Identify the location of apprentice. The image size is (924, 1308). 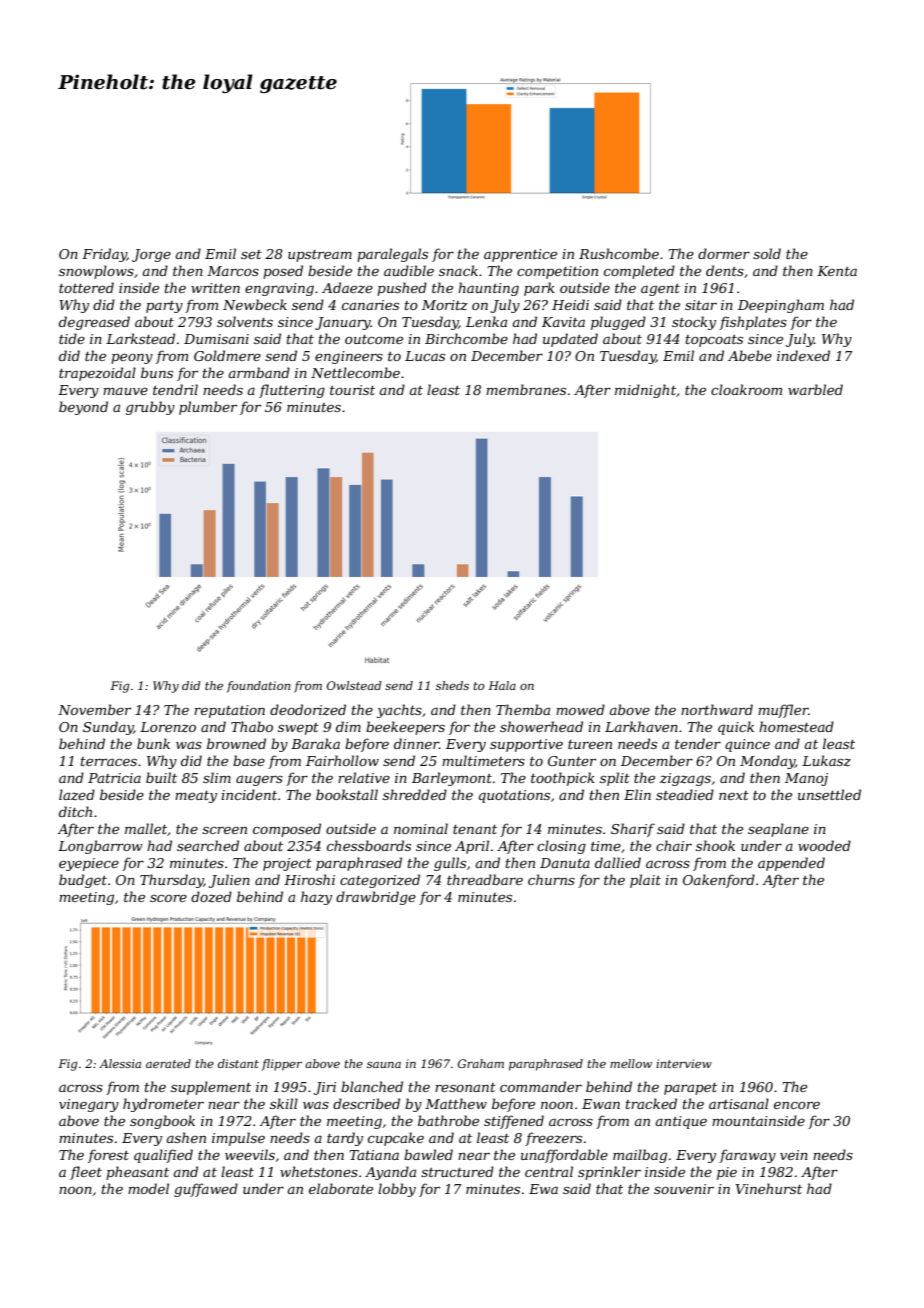
(520, 255).
